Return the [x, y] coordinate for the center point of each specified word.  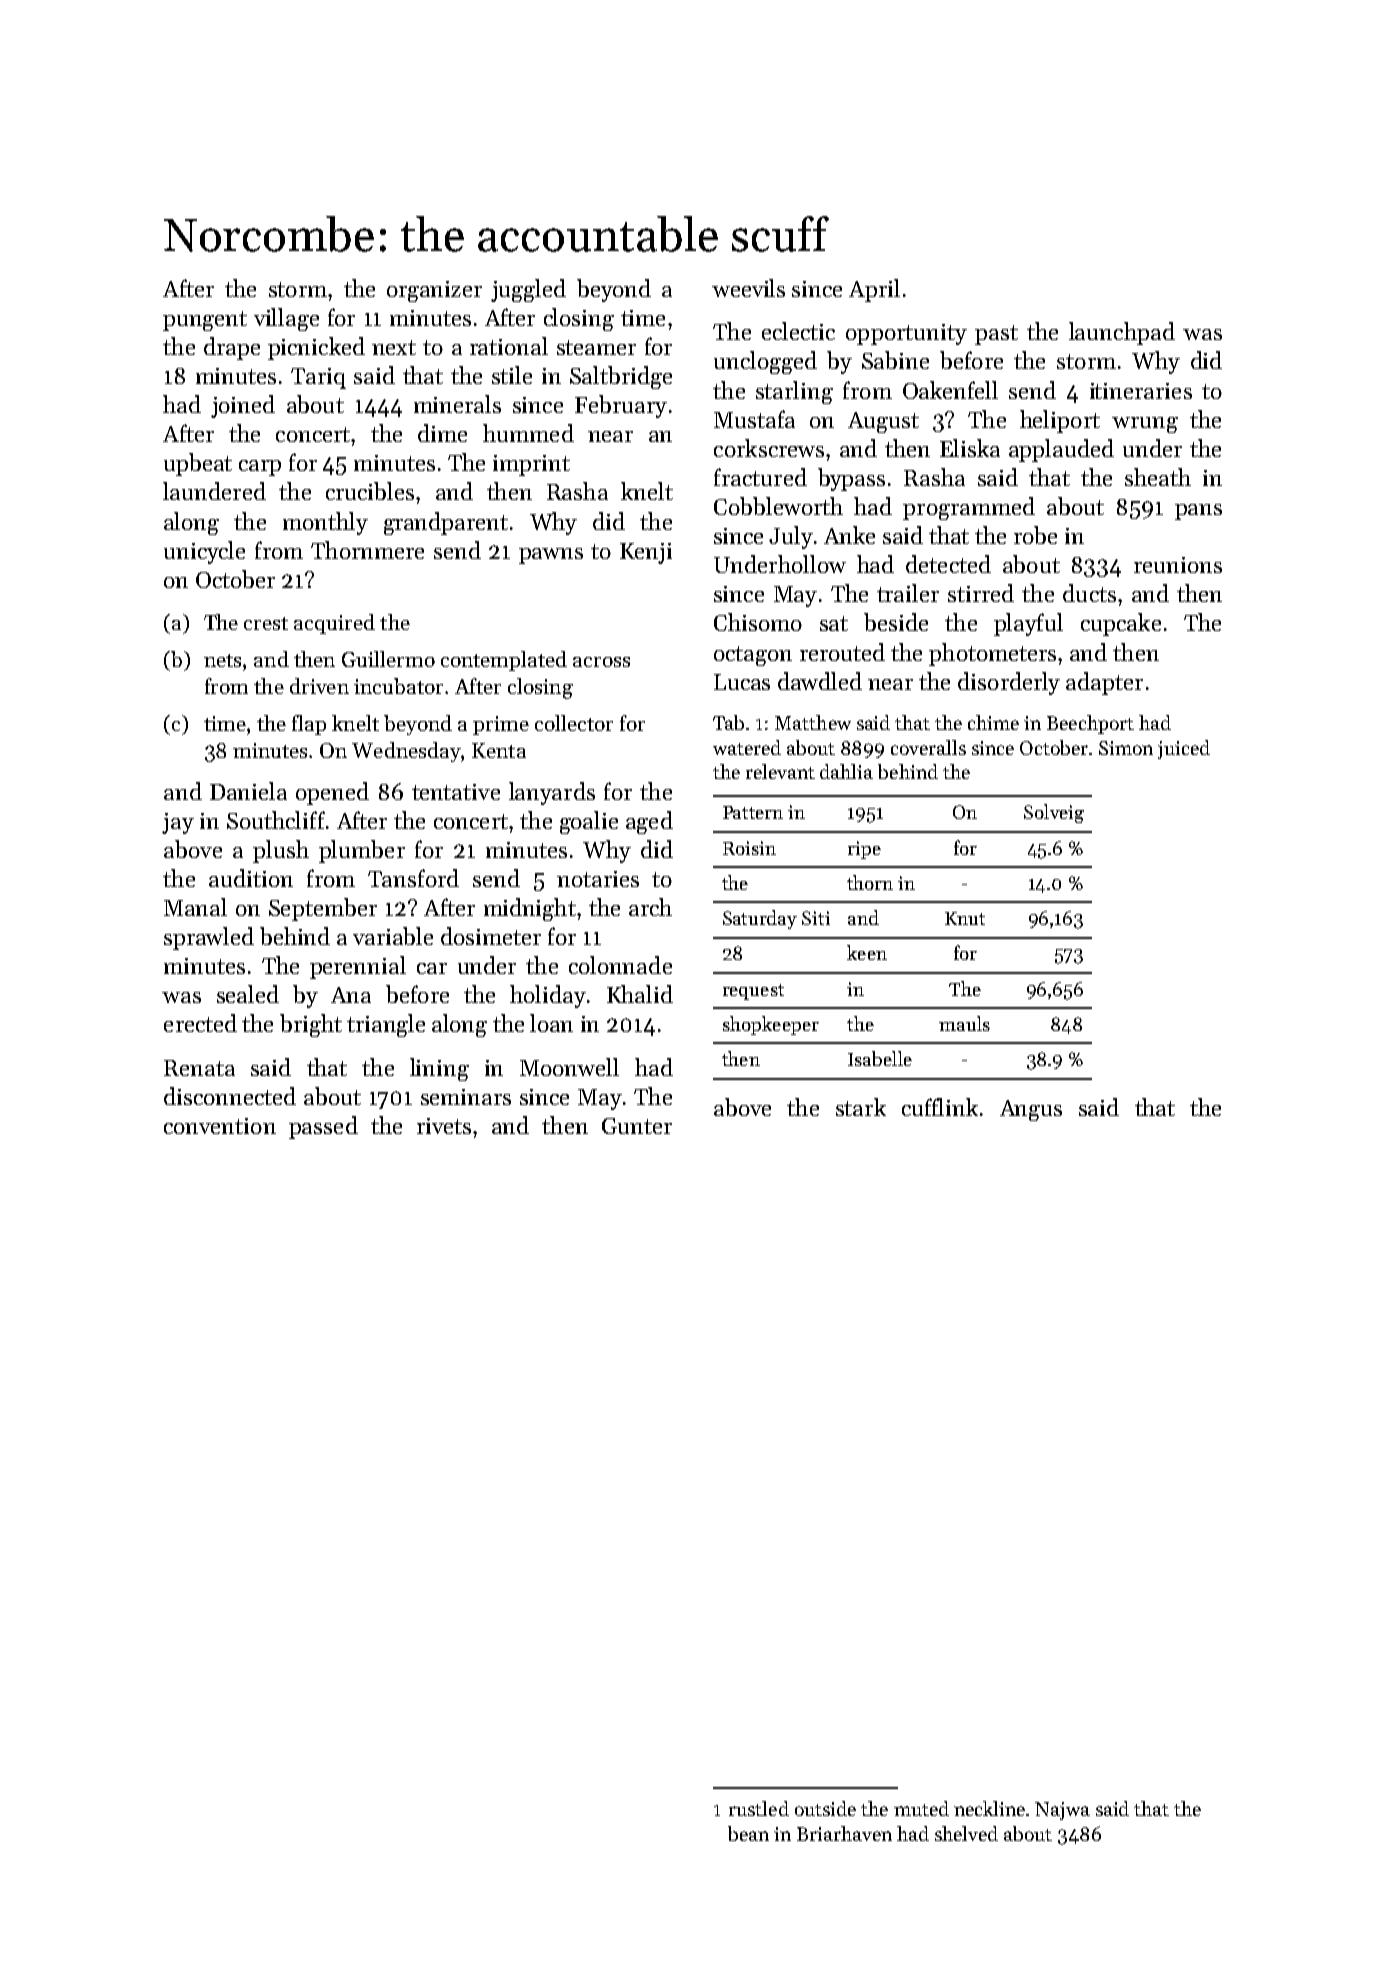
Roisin [749, 848]
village [286, 319]
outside [825, 1808]
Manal [195, 907]
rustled [759, 1808]
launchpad [1122, 333]
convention [220, 1126]
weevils [748, 288]
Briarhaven [844, 1833]
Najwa [1062, 1811]
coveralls [928, 747]
